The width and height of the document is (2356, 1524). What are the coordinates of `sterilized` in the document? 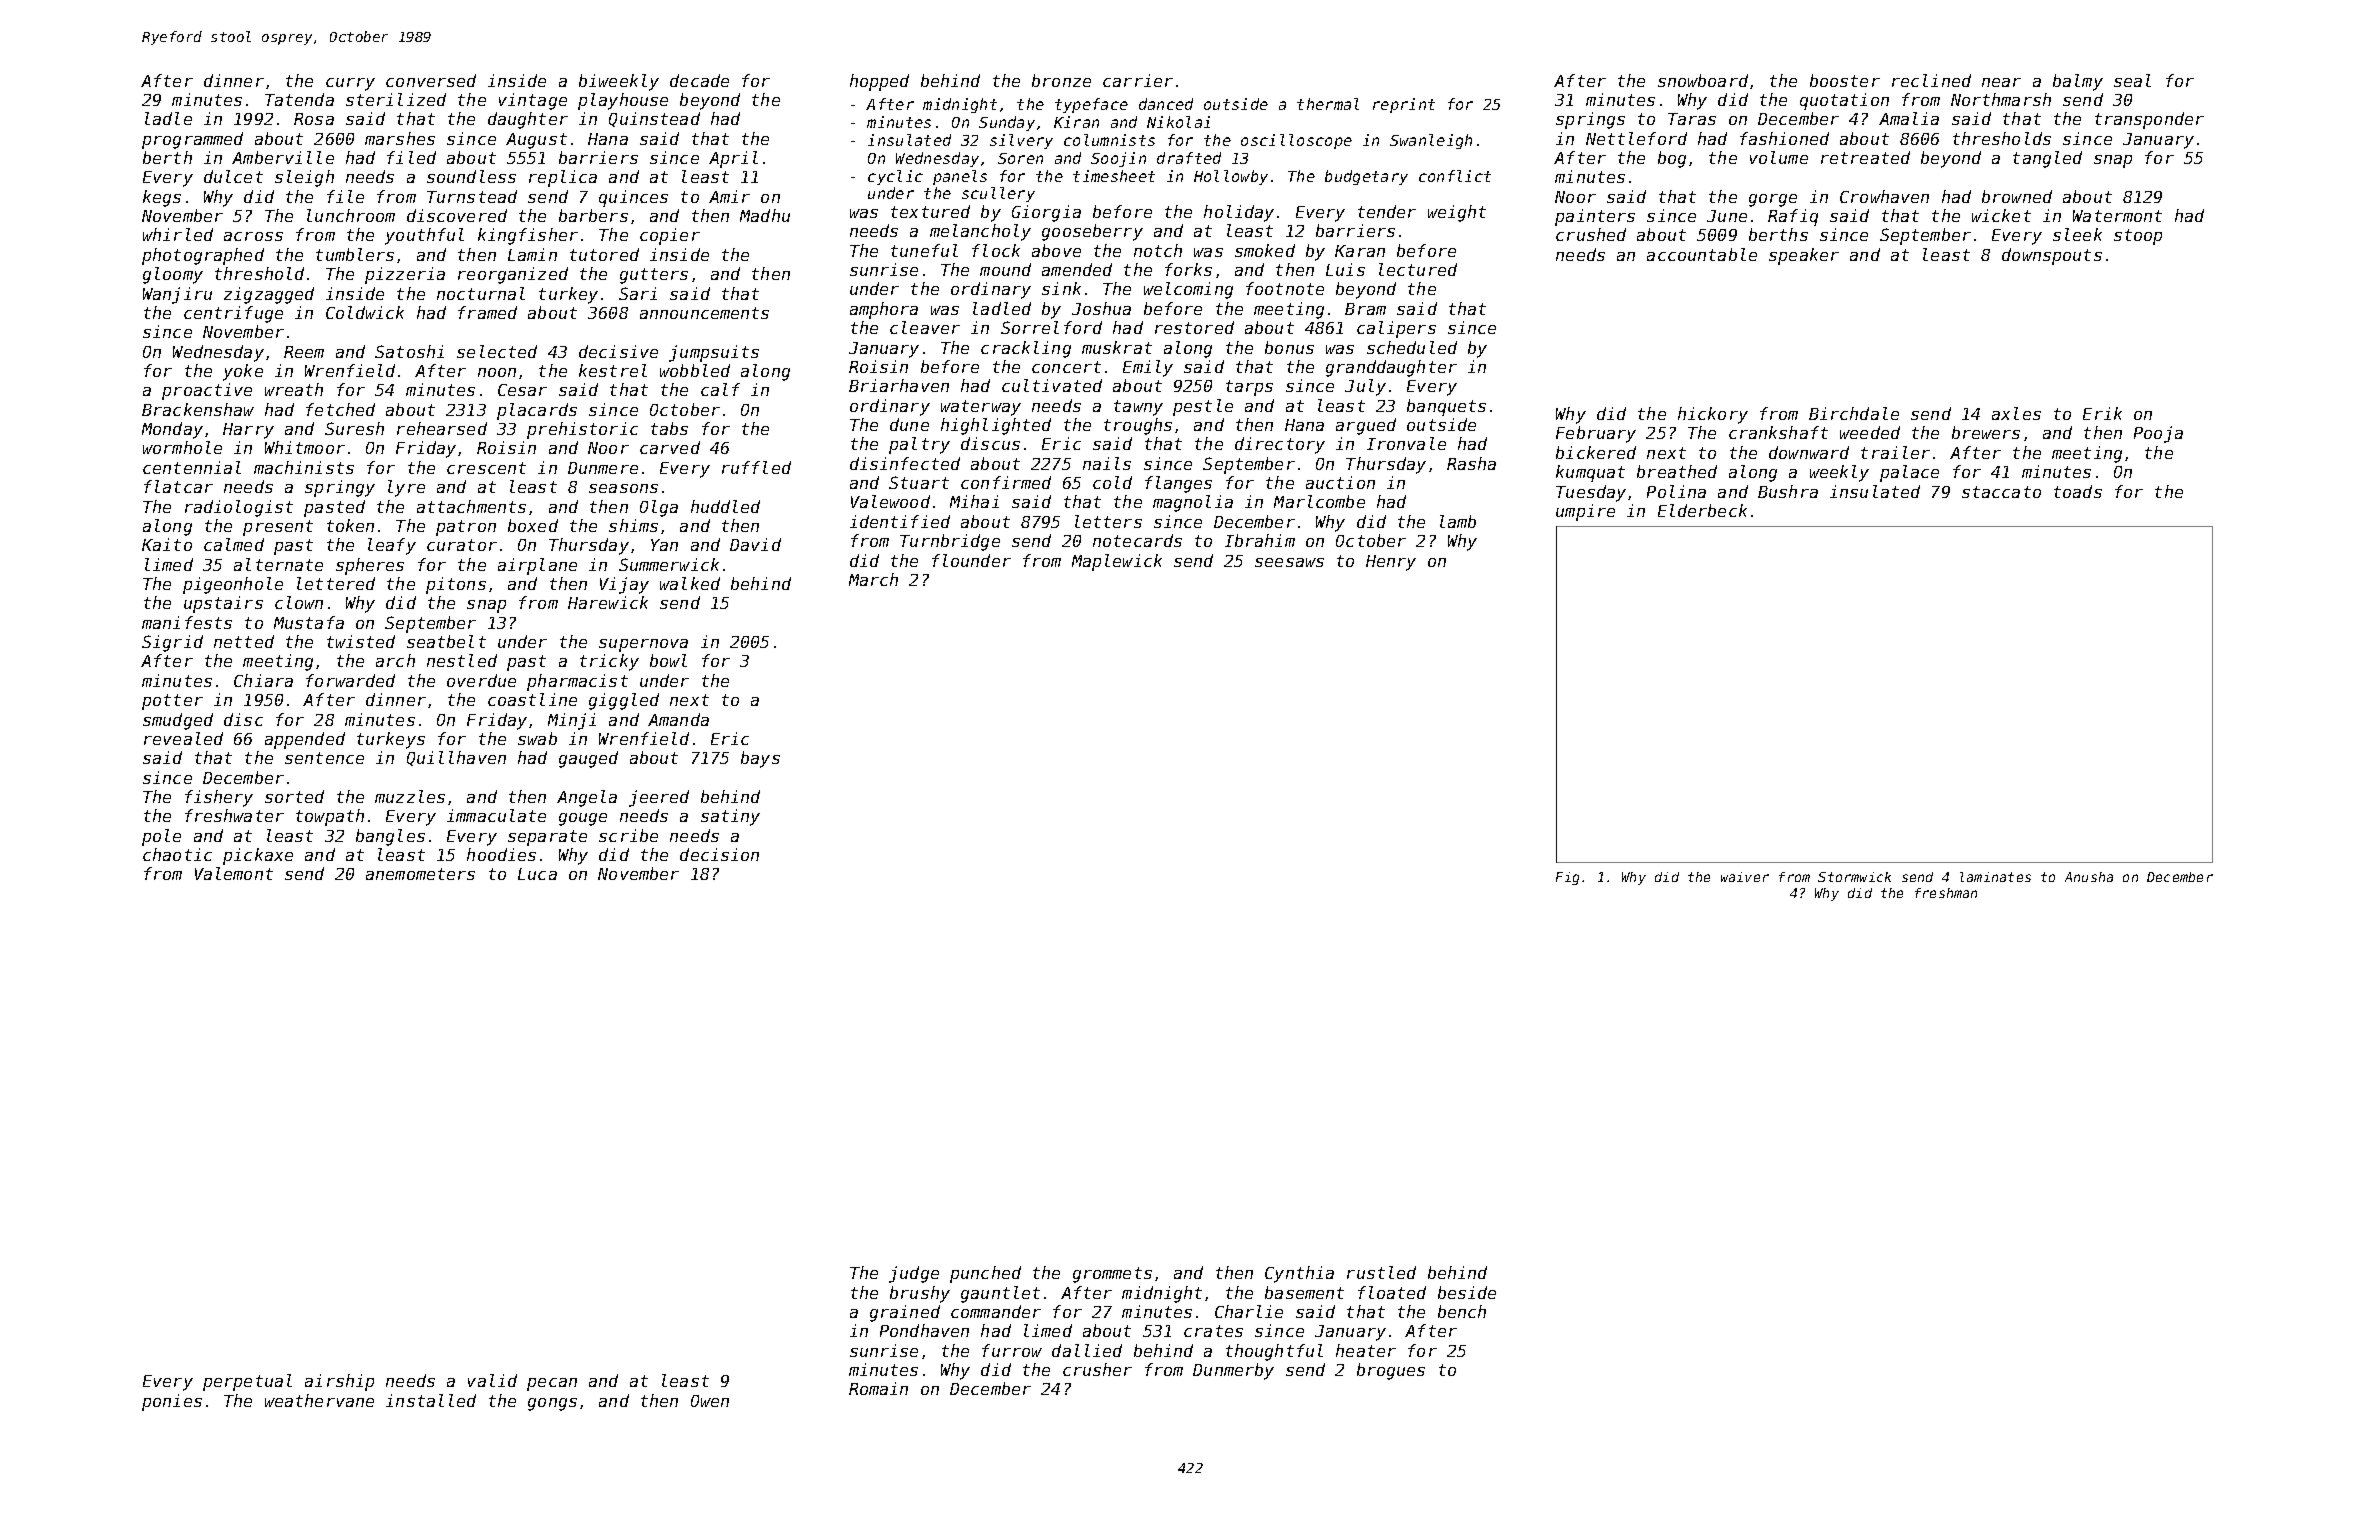 It's located at (396, 99).
